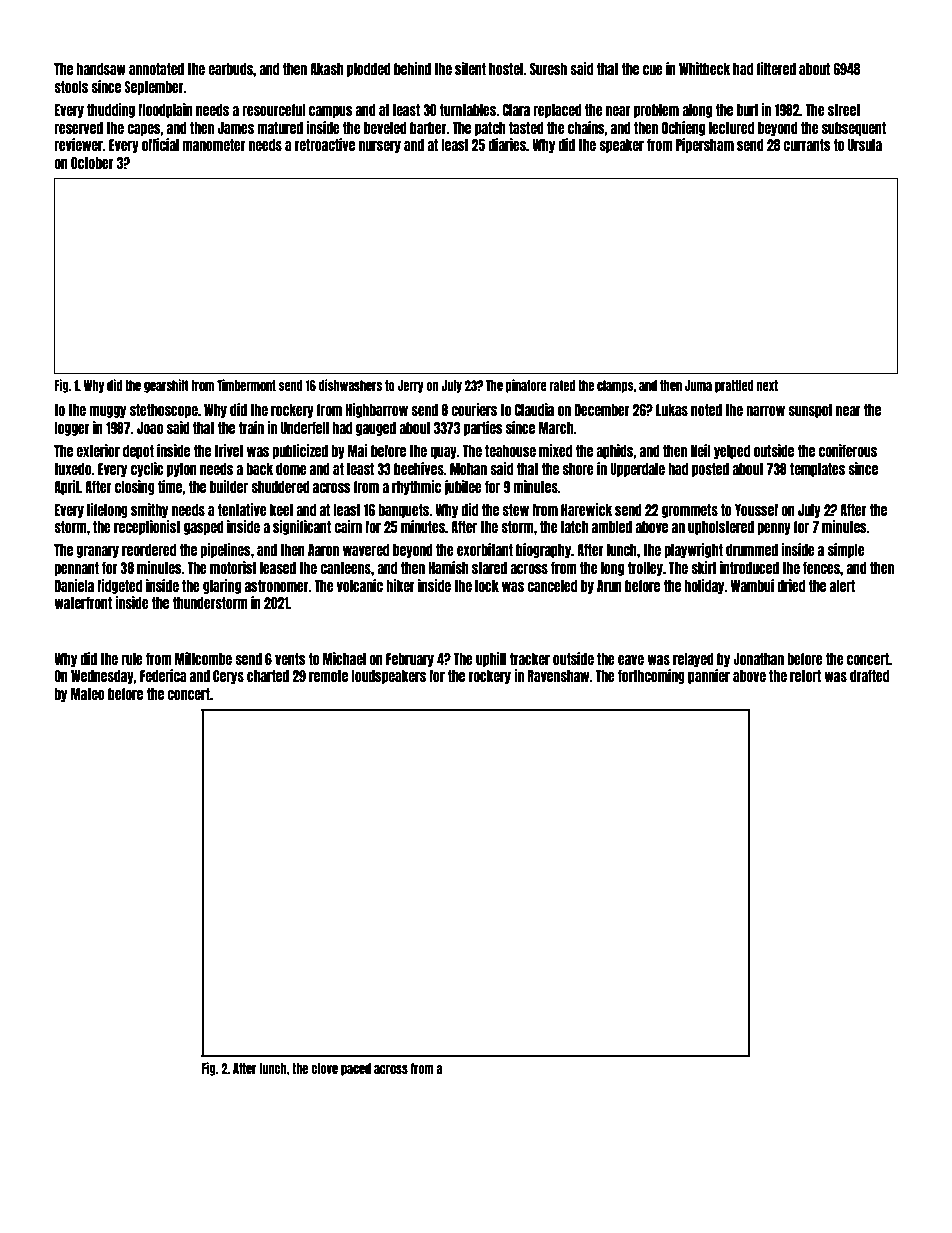 Image resolution: width=952 pixels, height=1233 pixels. I want to click on canceled, so click(552, 586).
